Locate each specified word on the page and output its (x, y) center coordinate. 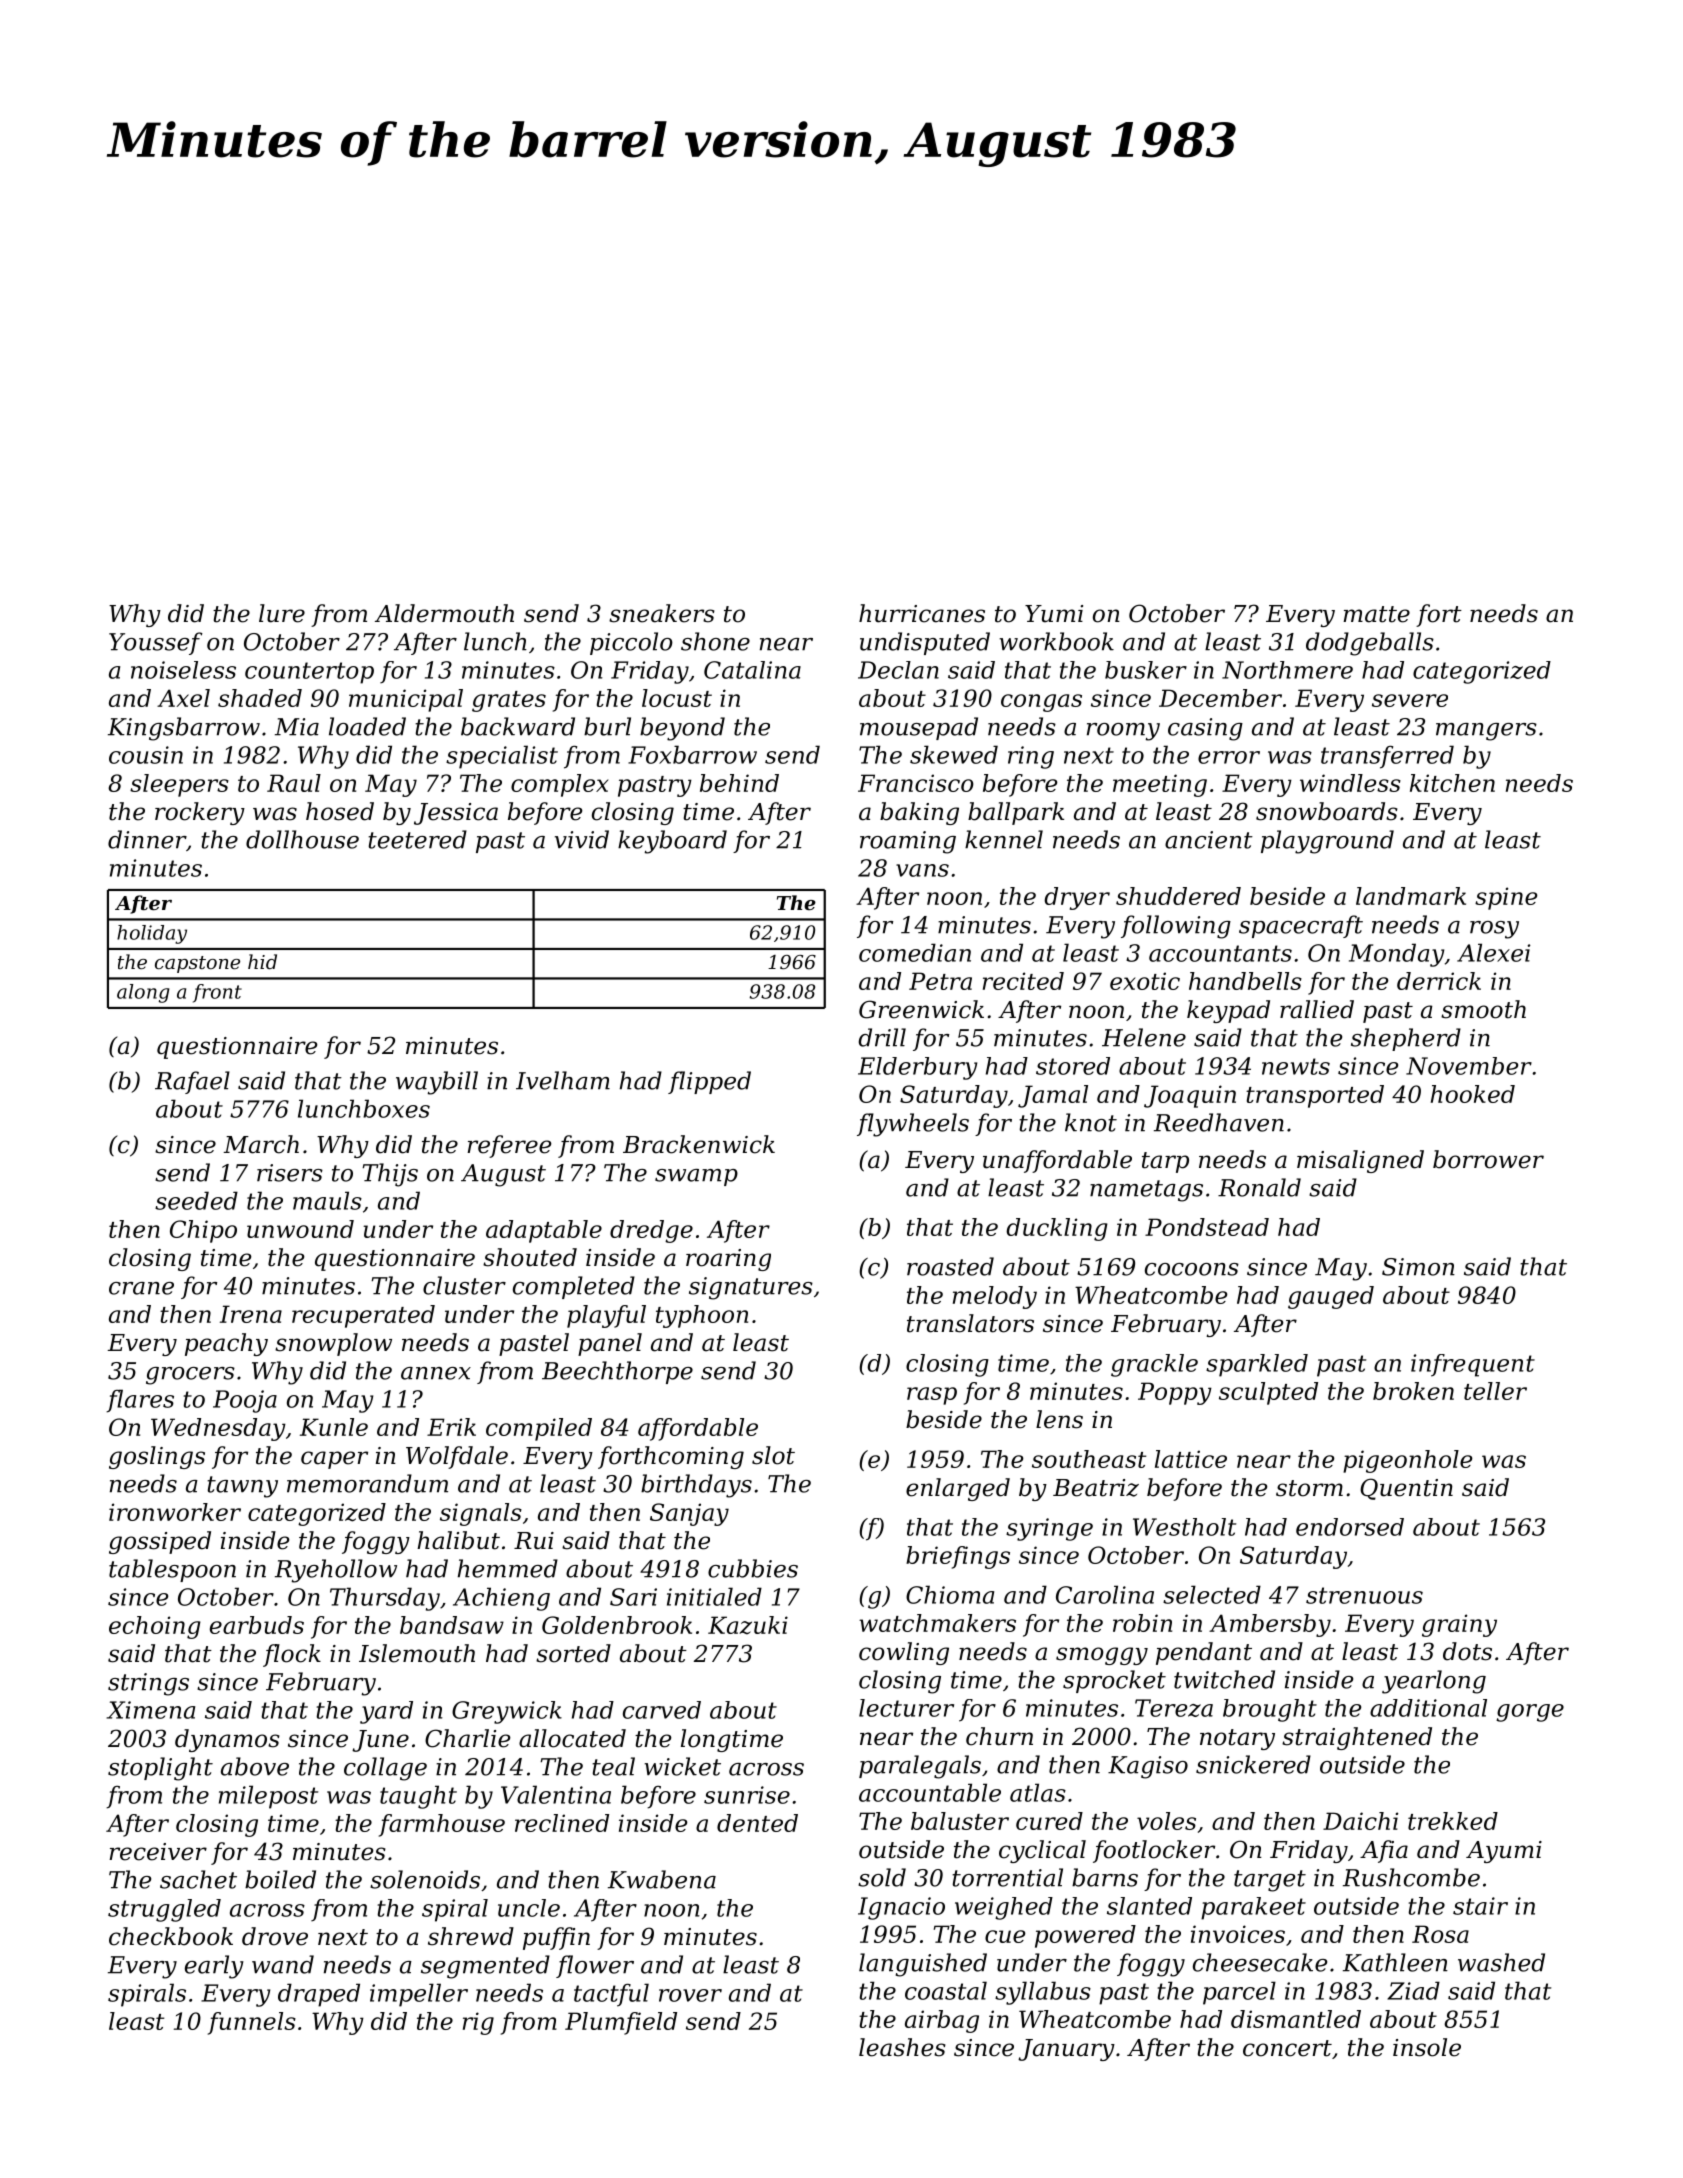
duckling (1057, 1229)
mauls (327, 1200)
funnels (252, 2023)
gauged (1331, 1297)
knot (1091, 1122)
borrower (1488, 1159)
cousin (146, 755)
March (261, 1144)
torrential (1007, 1877)
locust (677, 698)
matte (1376, 614)
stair (1480, 1906)
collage (385, 1769)
